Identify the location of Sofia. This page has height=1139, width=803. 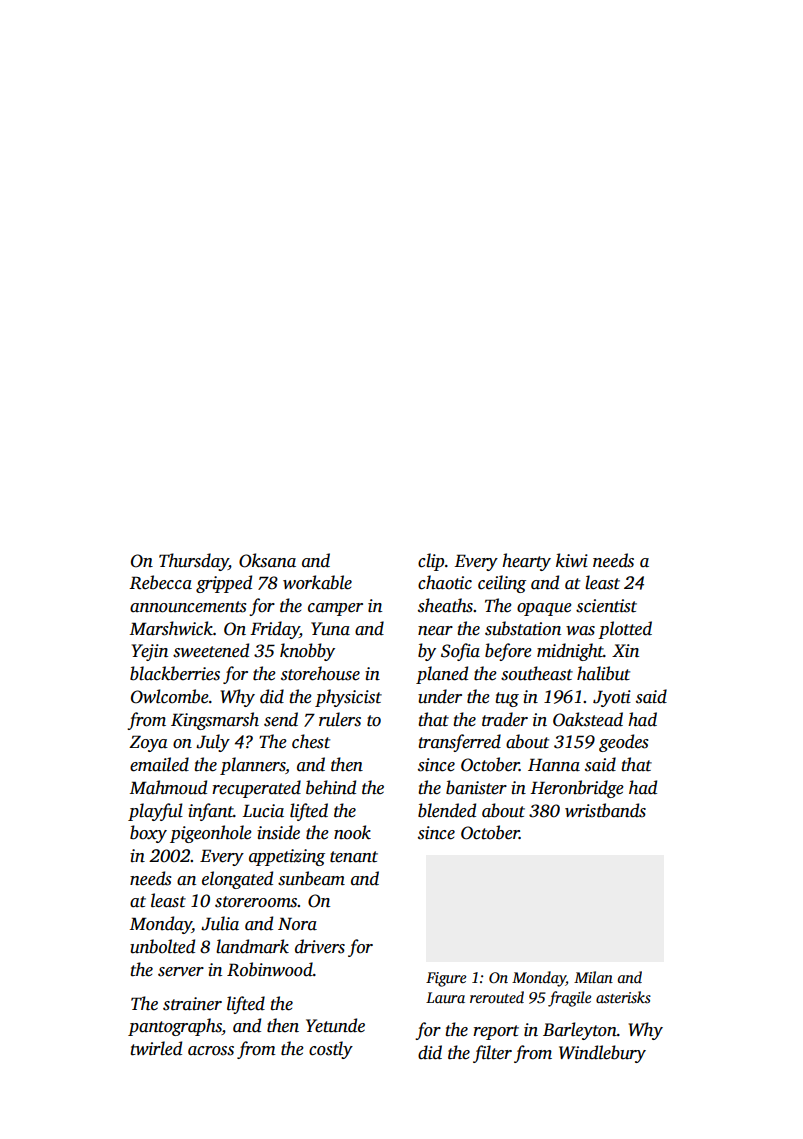
(460, 652).
